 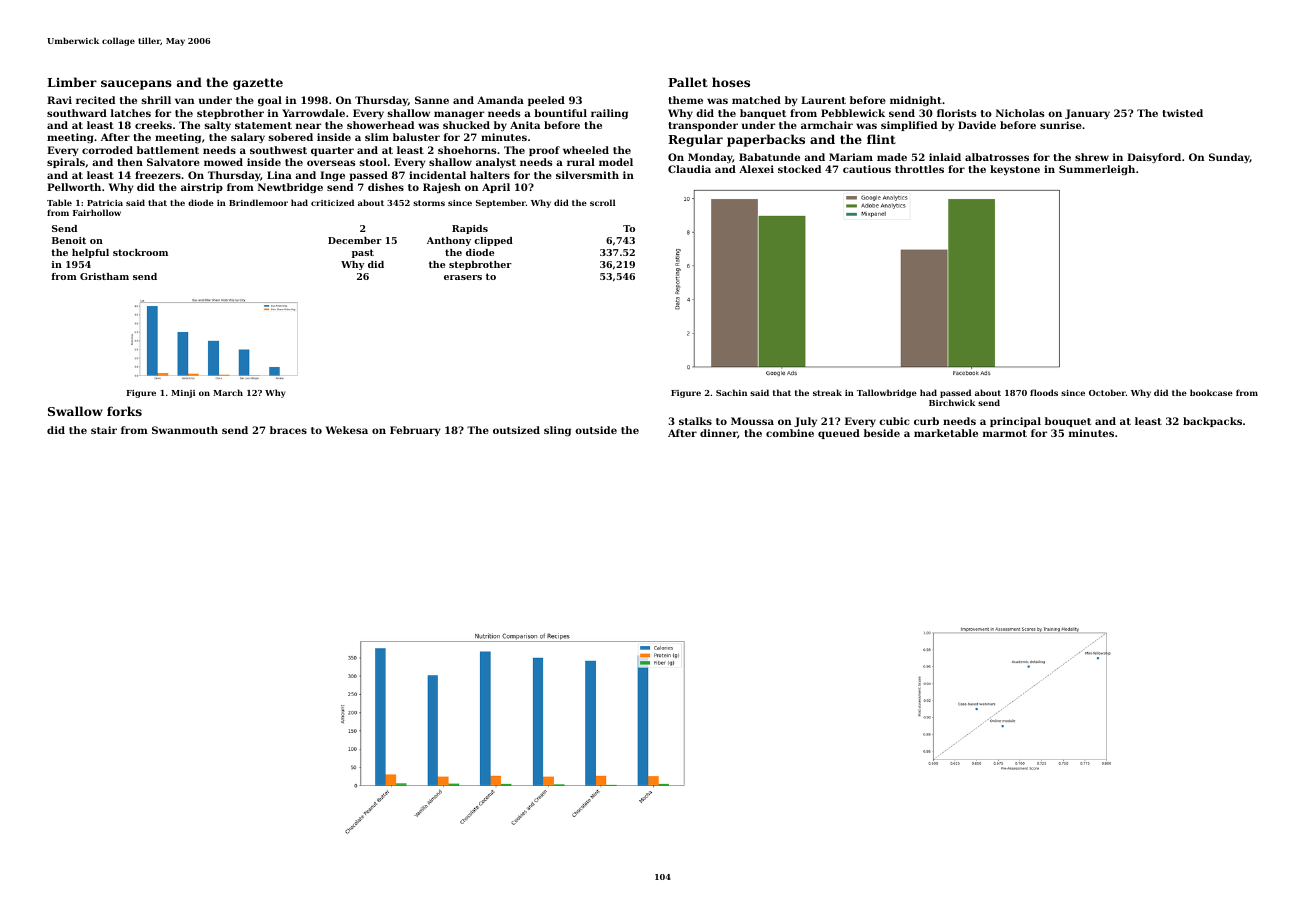 What do you see at coordinates (731, 82) in the screenshot?
I see `hoses` at bounding box center [731, 82].
